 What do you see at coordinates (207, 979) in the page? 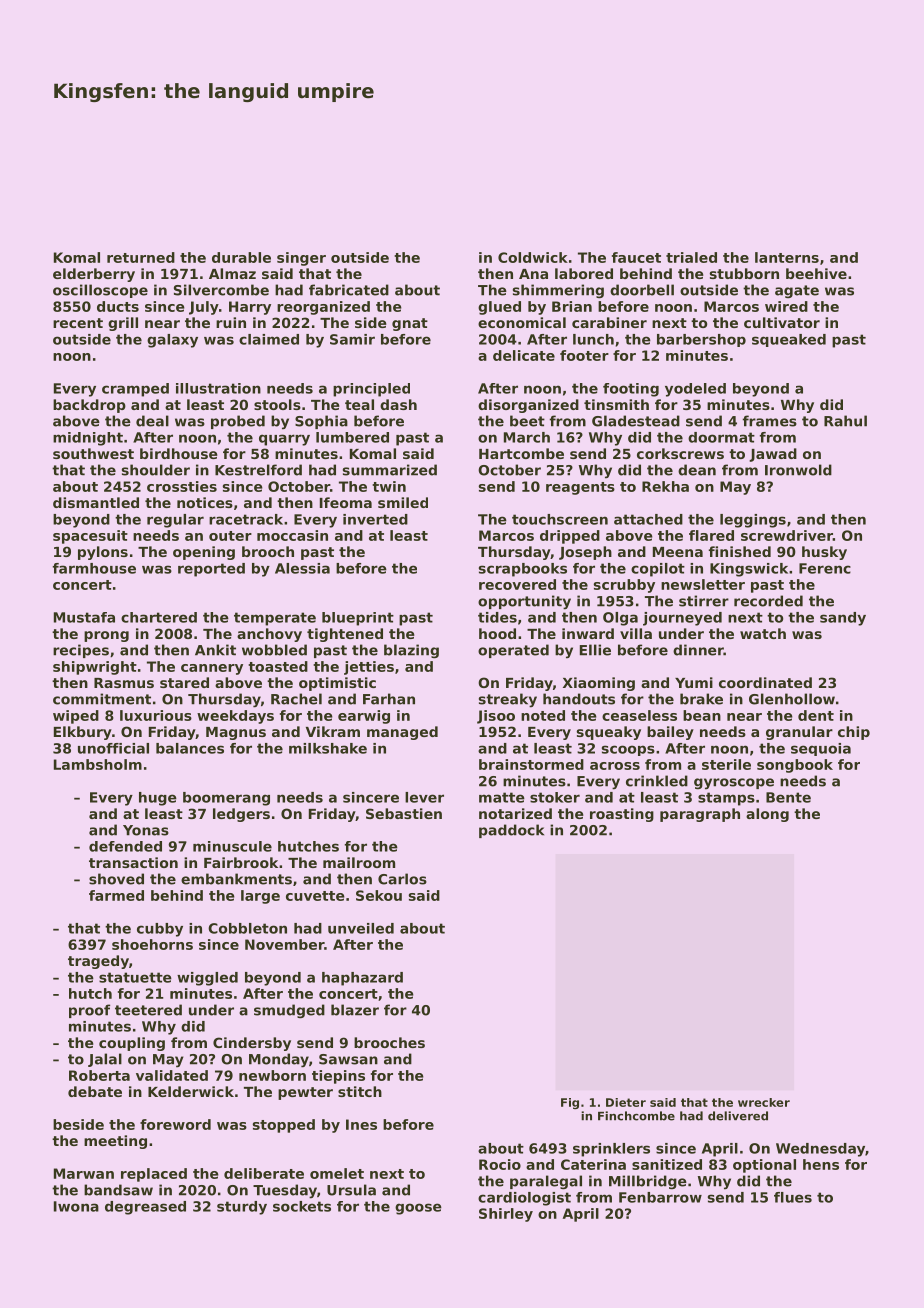
I see `wiggled` at bounding box center [207, 979].
